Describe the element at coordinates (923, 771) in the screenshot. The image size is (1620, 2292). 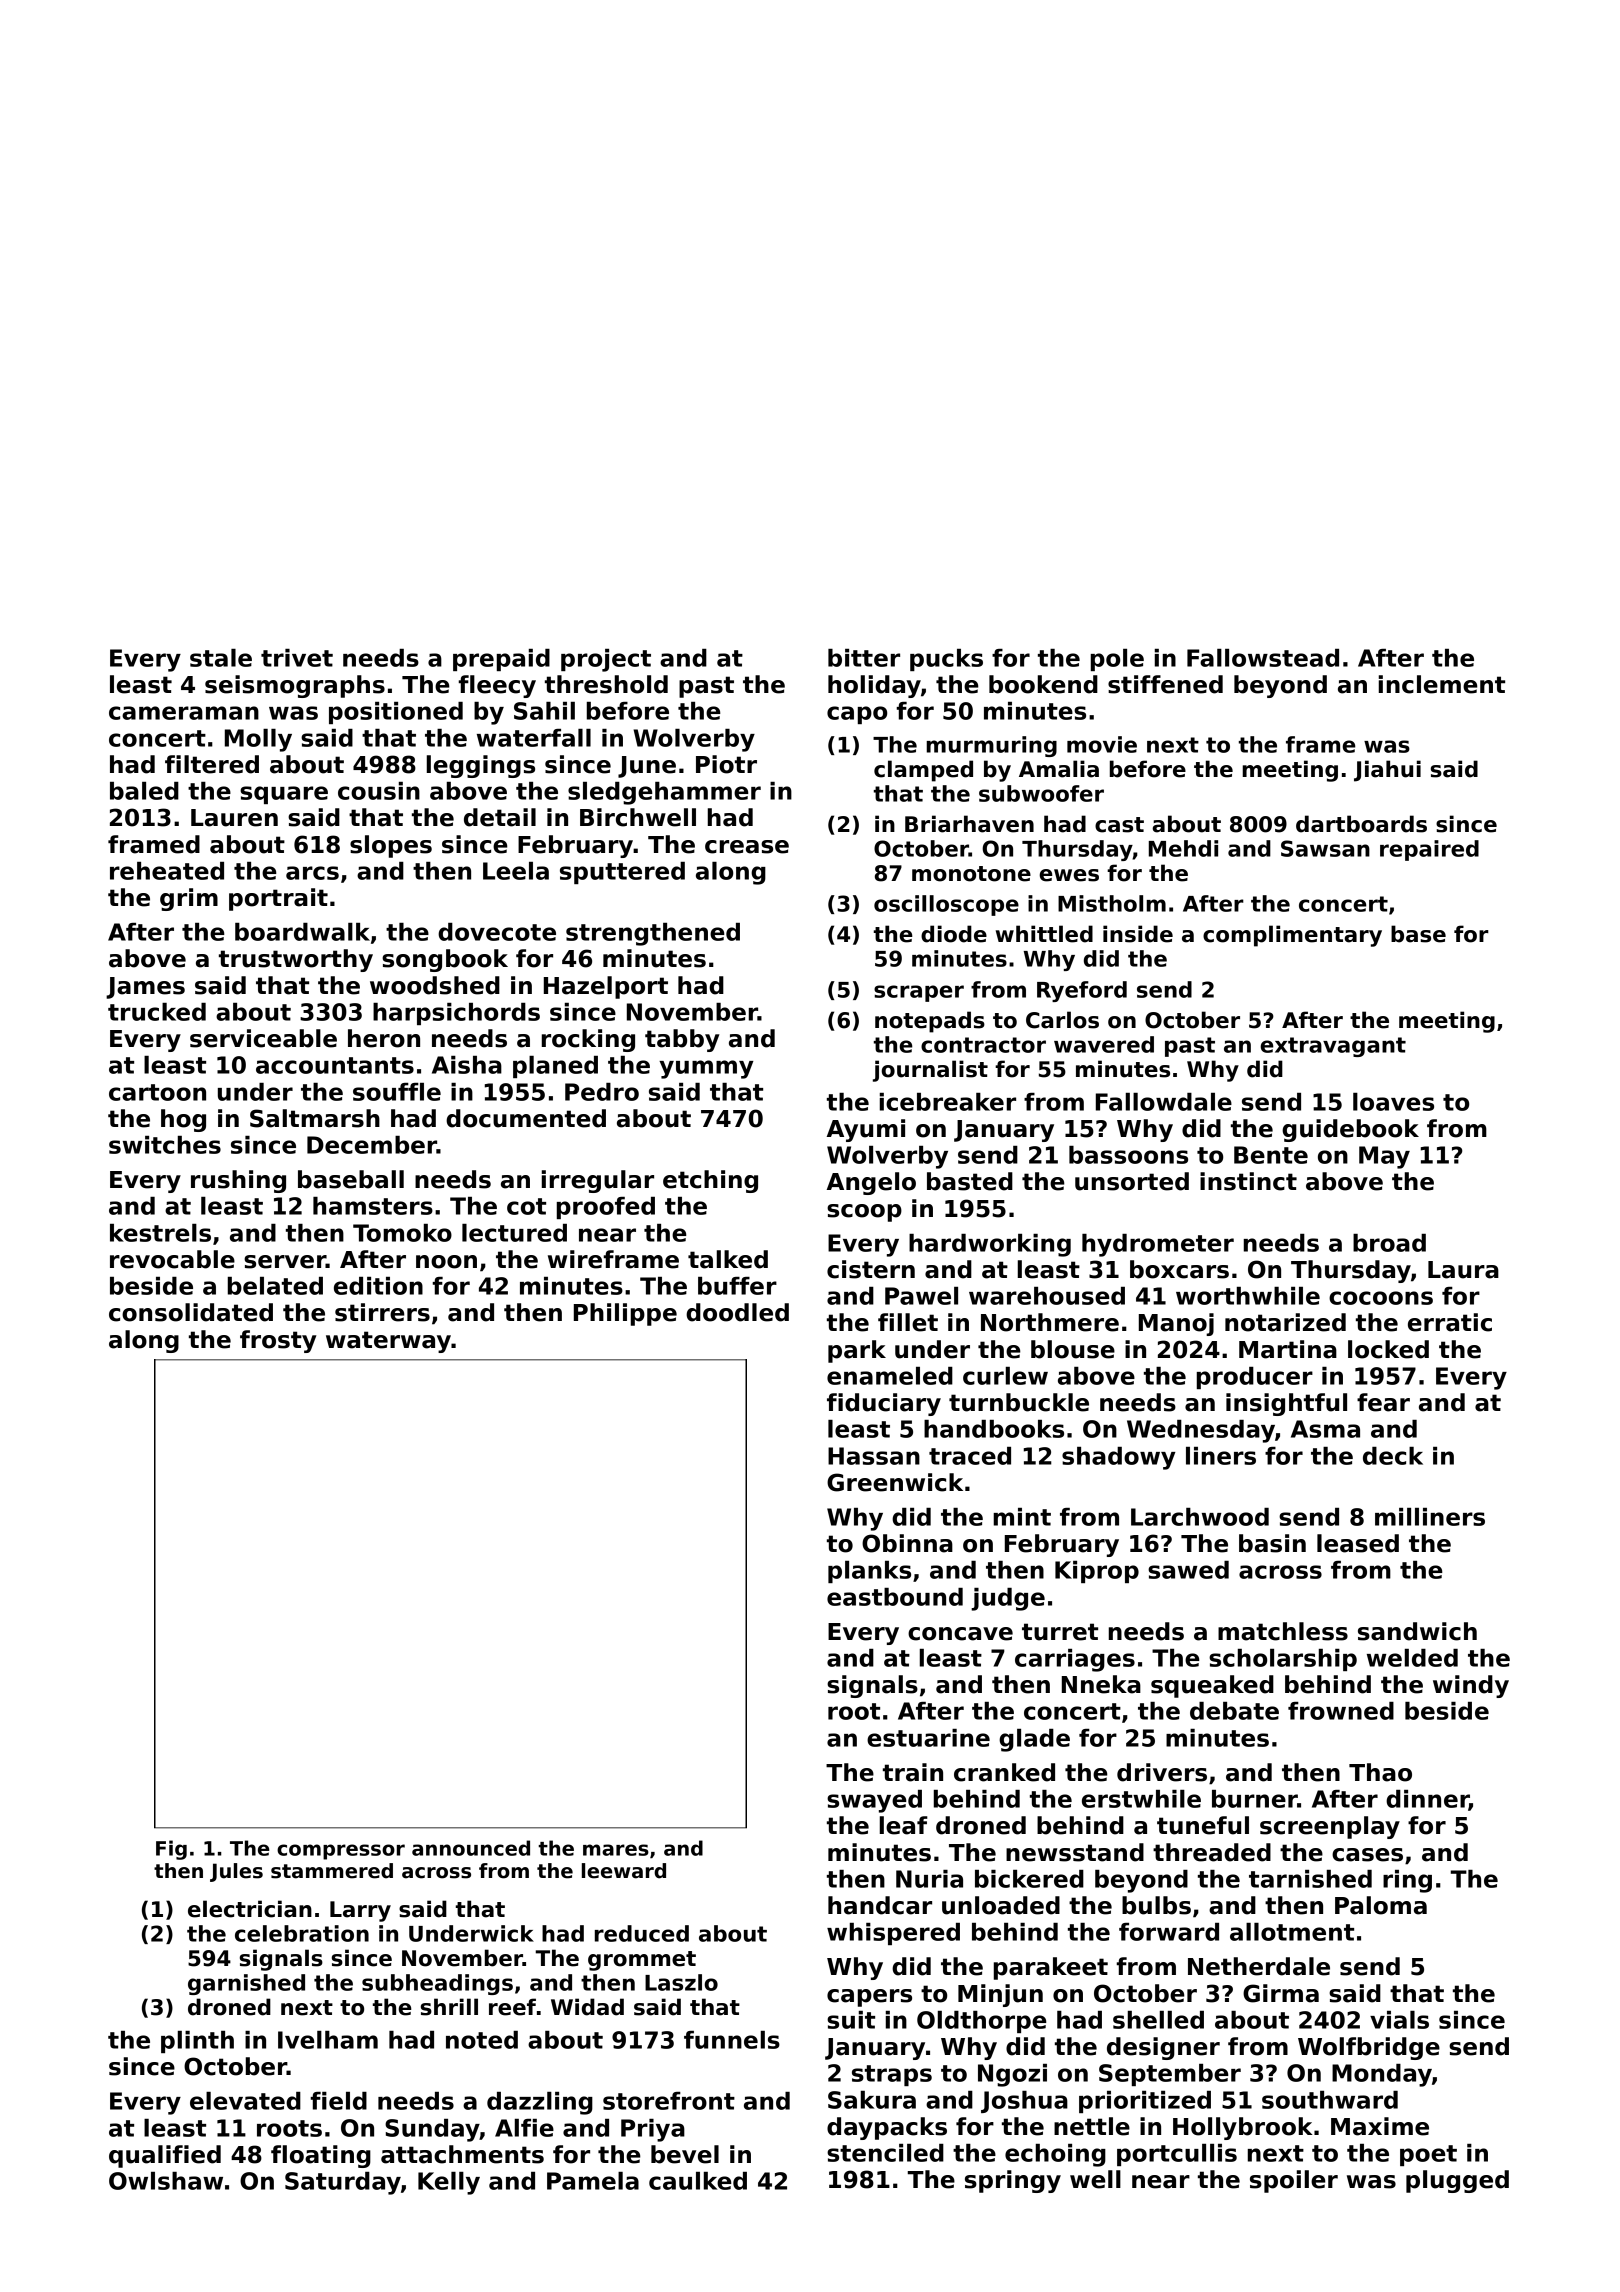
I see `clamped` at that location.
